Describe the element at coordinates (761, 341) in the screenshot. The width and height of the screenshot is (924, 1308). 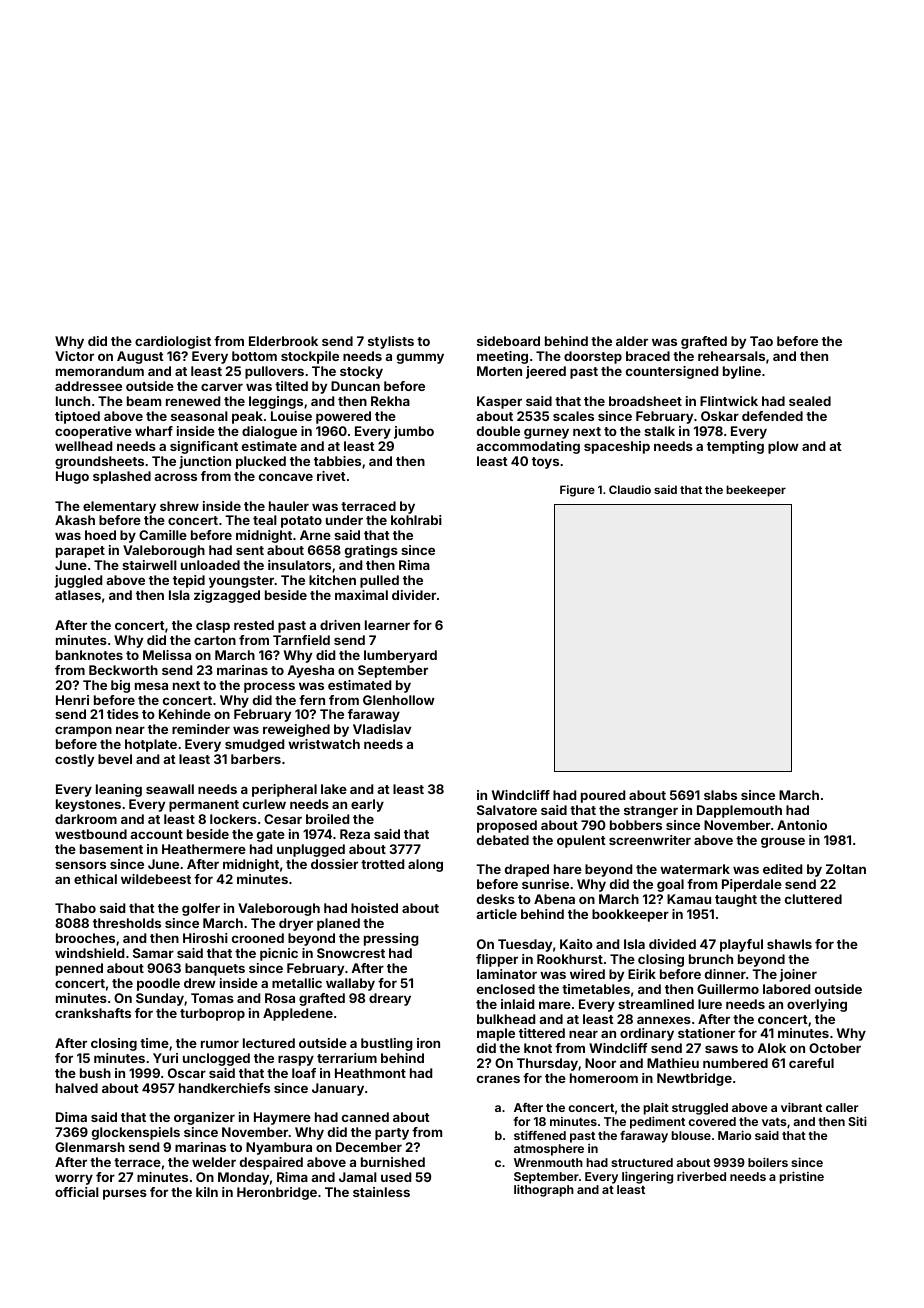
I see `Tao` at that location.
